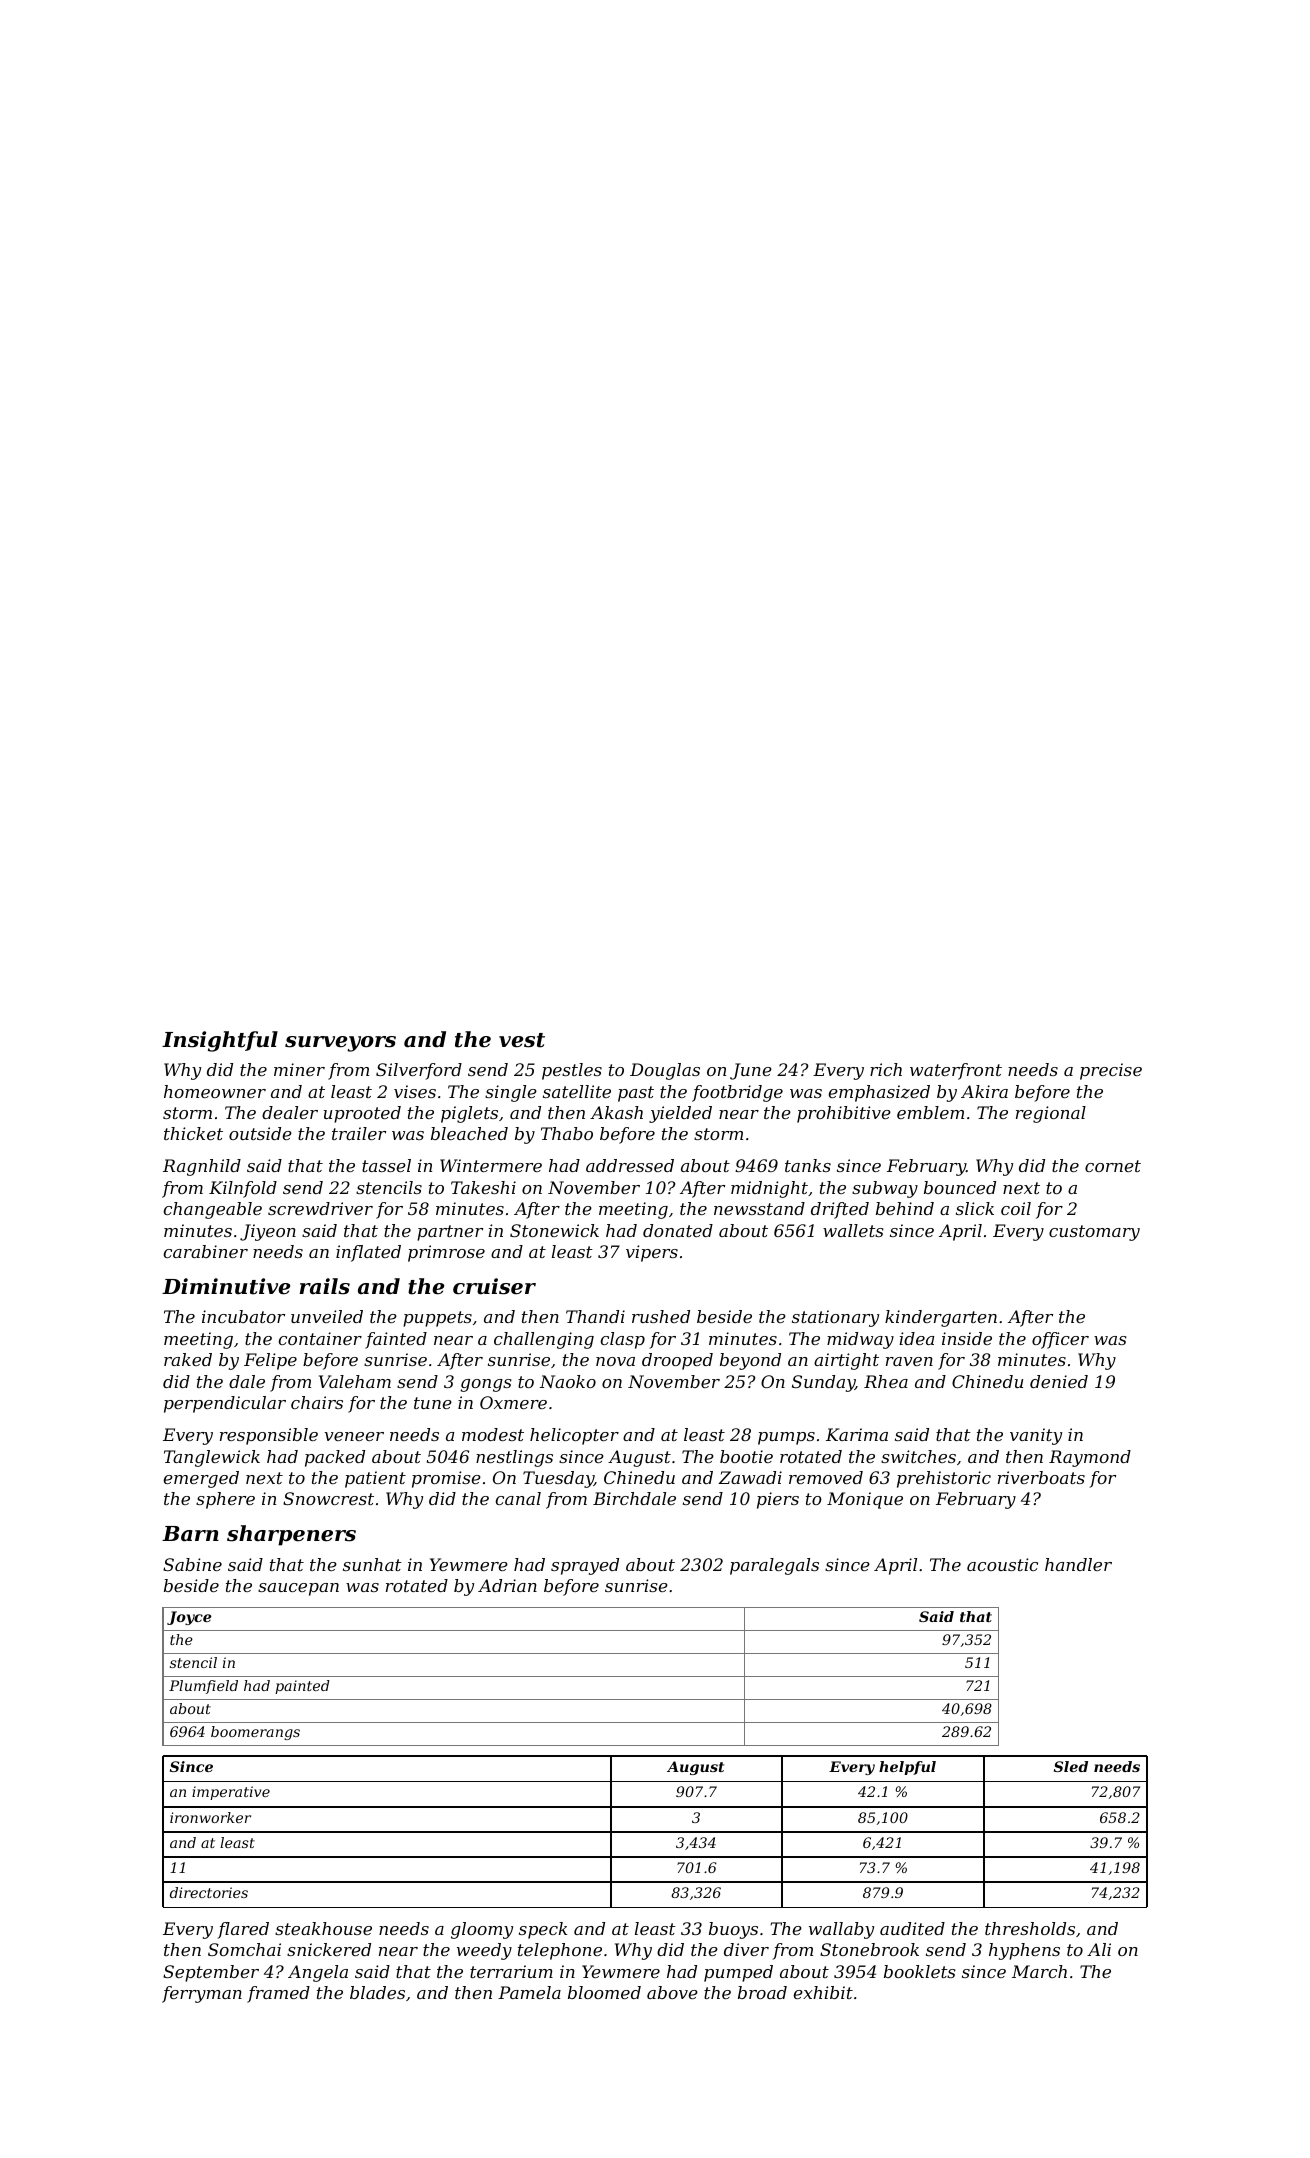 The image size is (1310, 2158). Describe the element at coordinates (956, 1071) in the screenshot. I see `waterfront` at that location.
